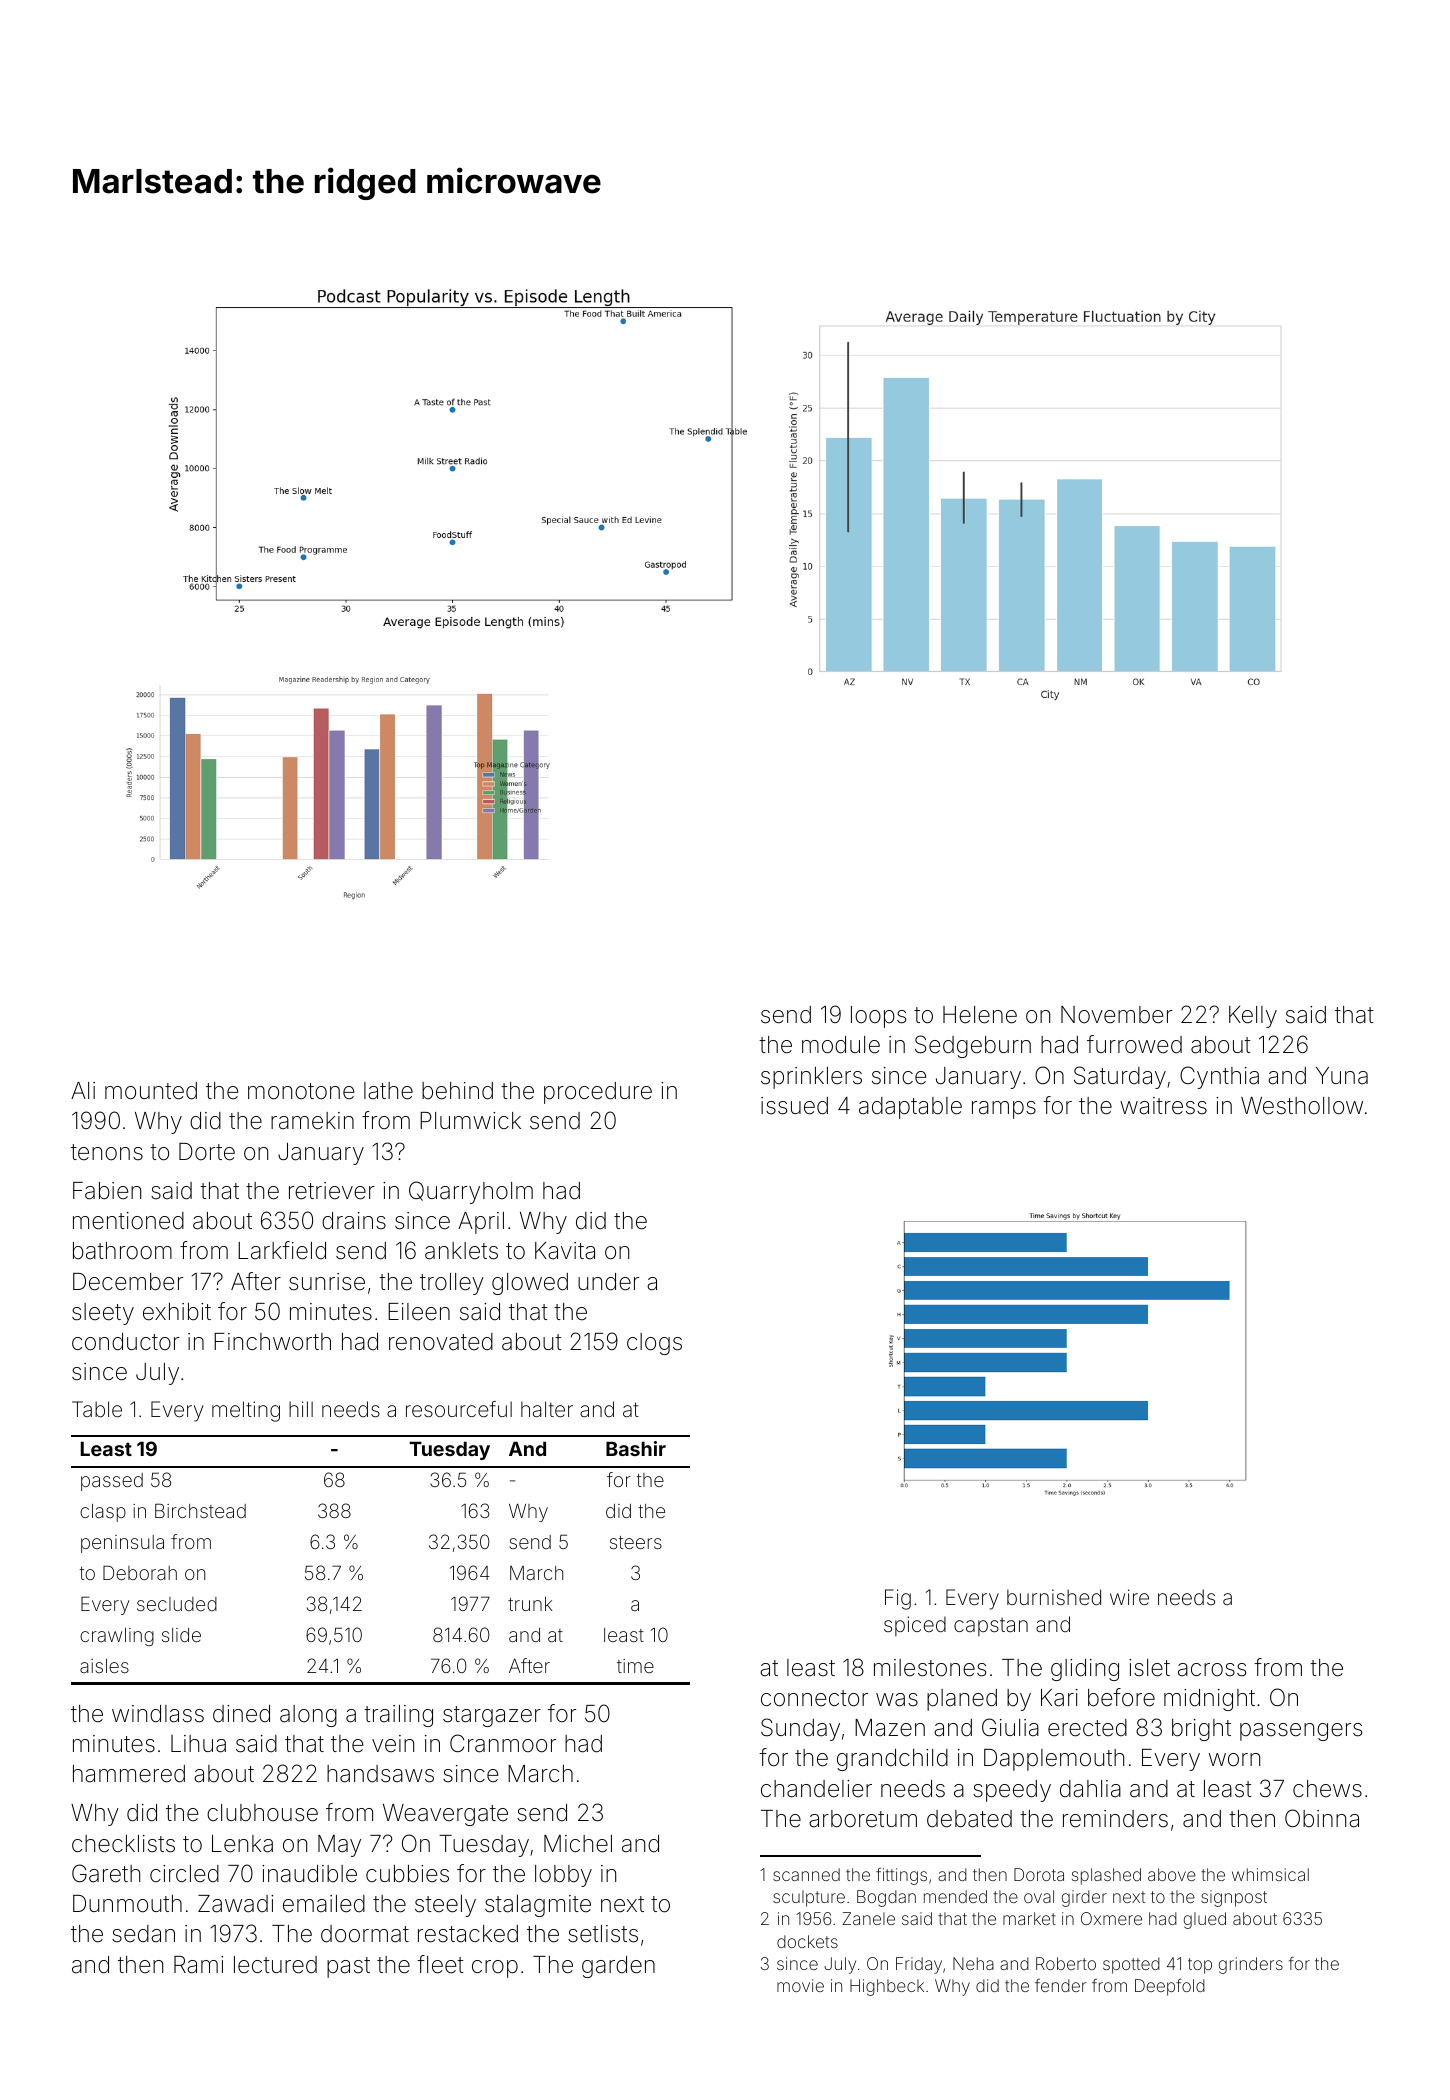  Describe the element at coordinates (807, 1941) in the screenshot. I see `dockets` at that location.
